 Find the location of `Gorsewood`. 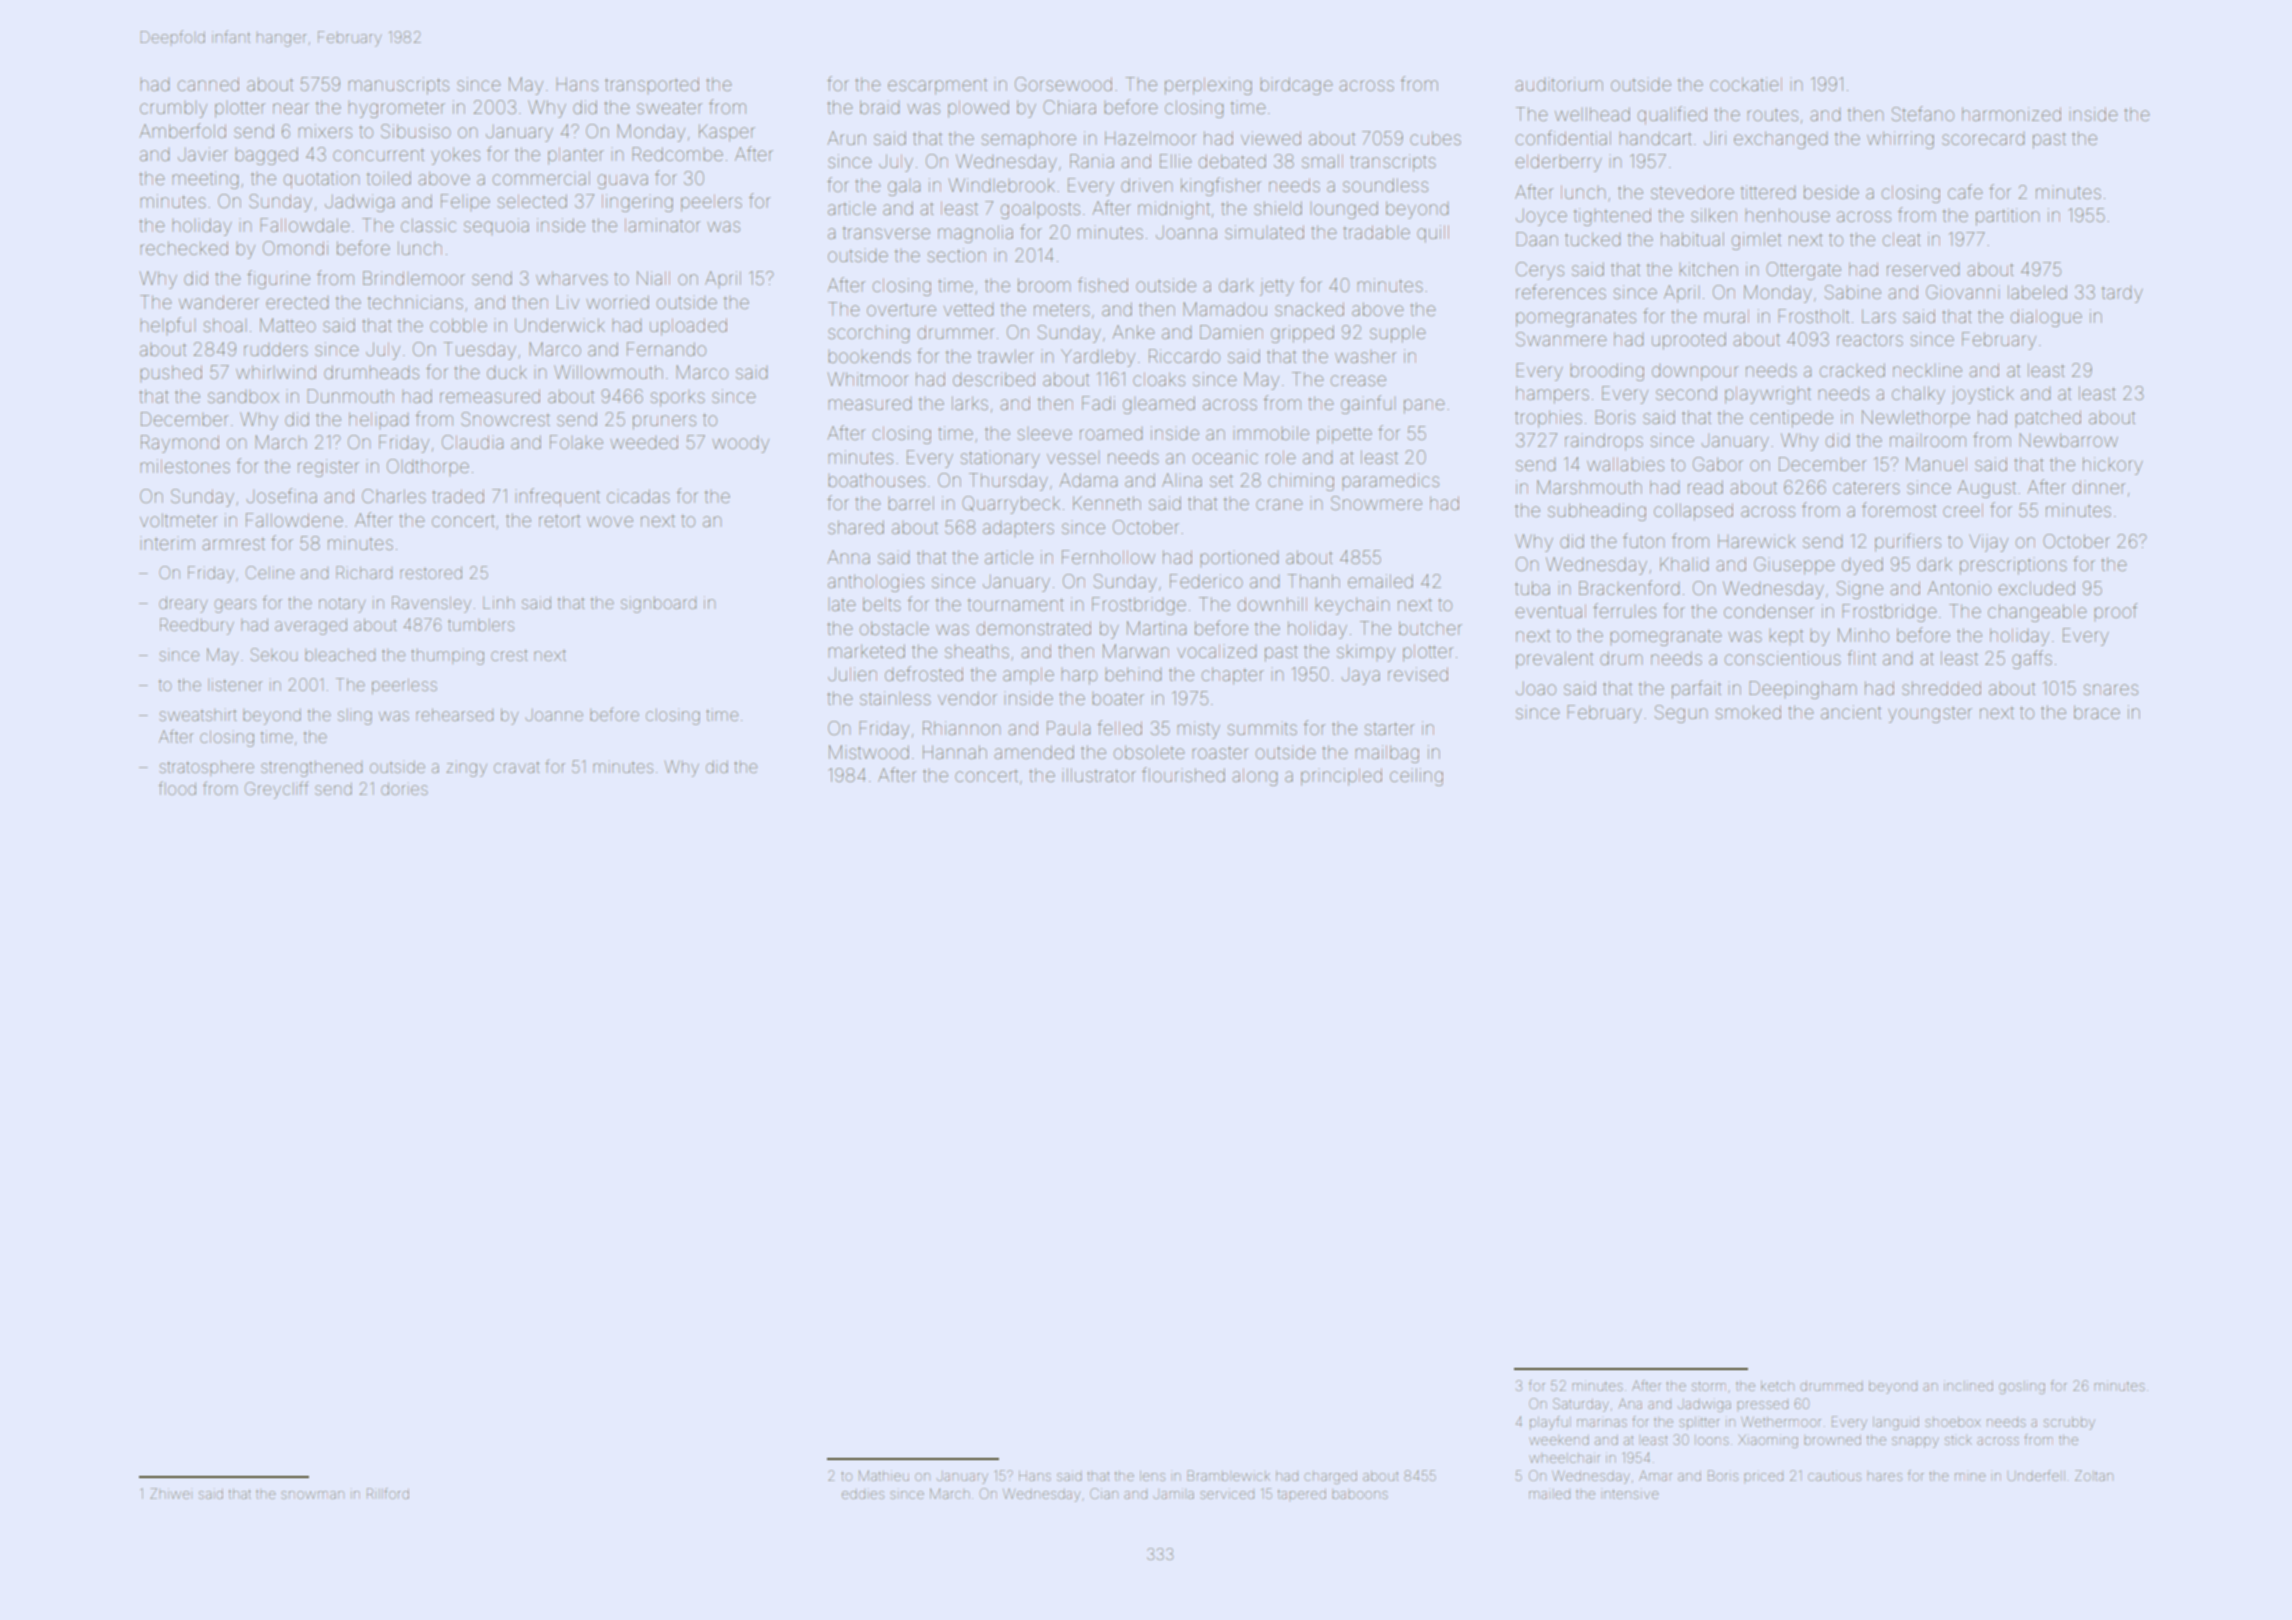

Gorsewood is located at coordinates (1063, 84).
